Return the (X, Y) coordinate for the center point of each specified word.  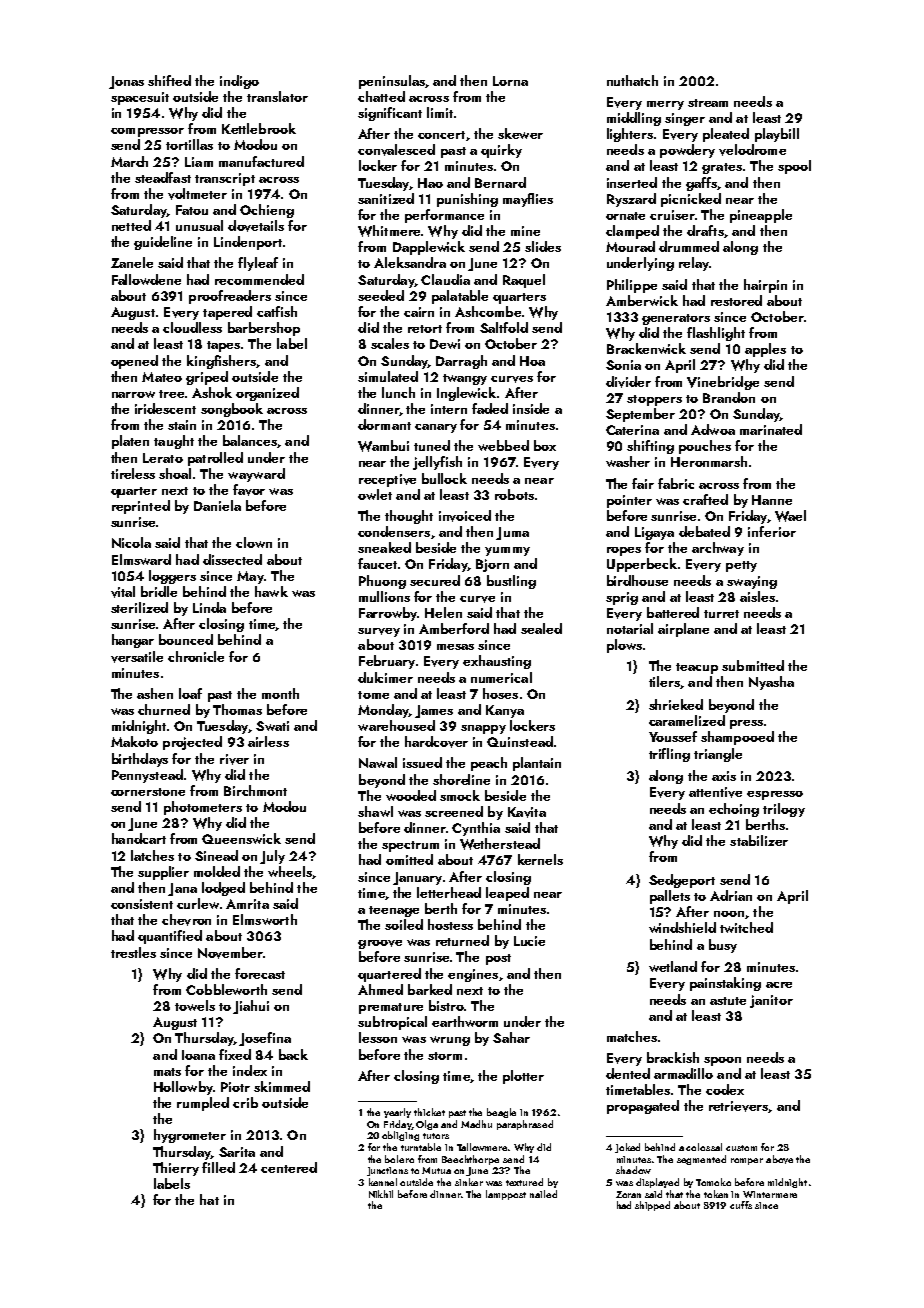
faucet (377, 563)
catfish (277, 311)
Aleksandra (410, 262)
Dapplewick (429, 248)
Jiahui (251, 1007)
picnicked (691, 200)
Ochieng (267, 211)
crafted (705, 499)
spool (794, 167)
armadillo (683, 1073)
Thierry (176, 1169)
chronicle (196, 656)
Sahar (511, 1037)
